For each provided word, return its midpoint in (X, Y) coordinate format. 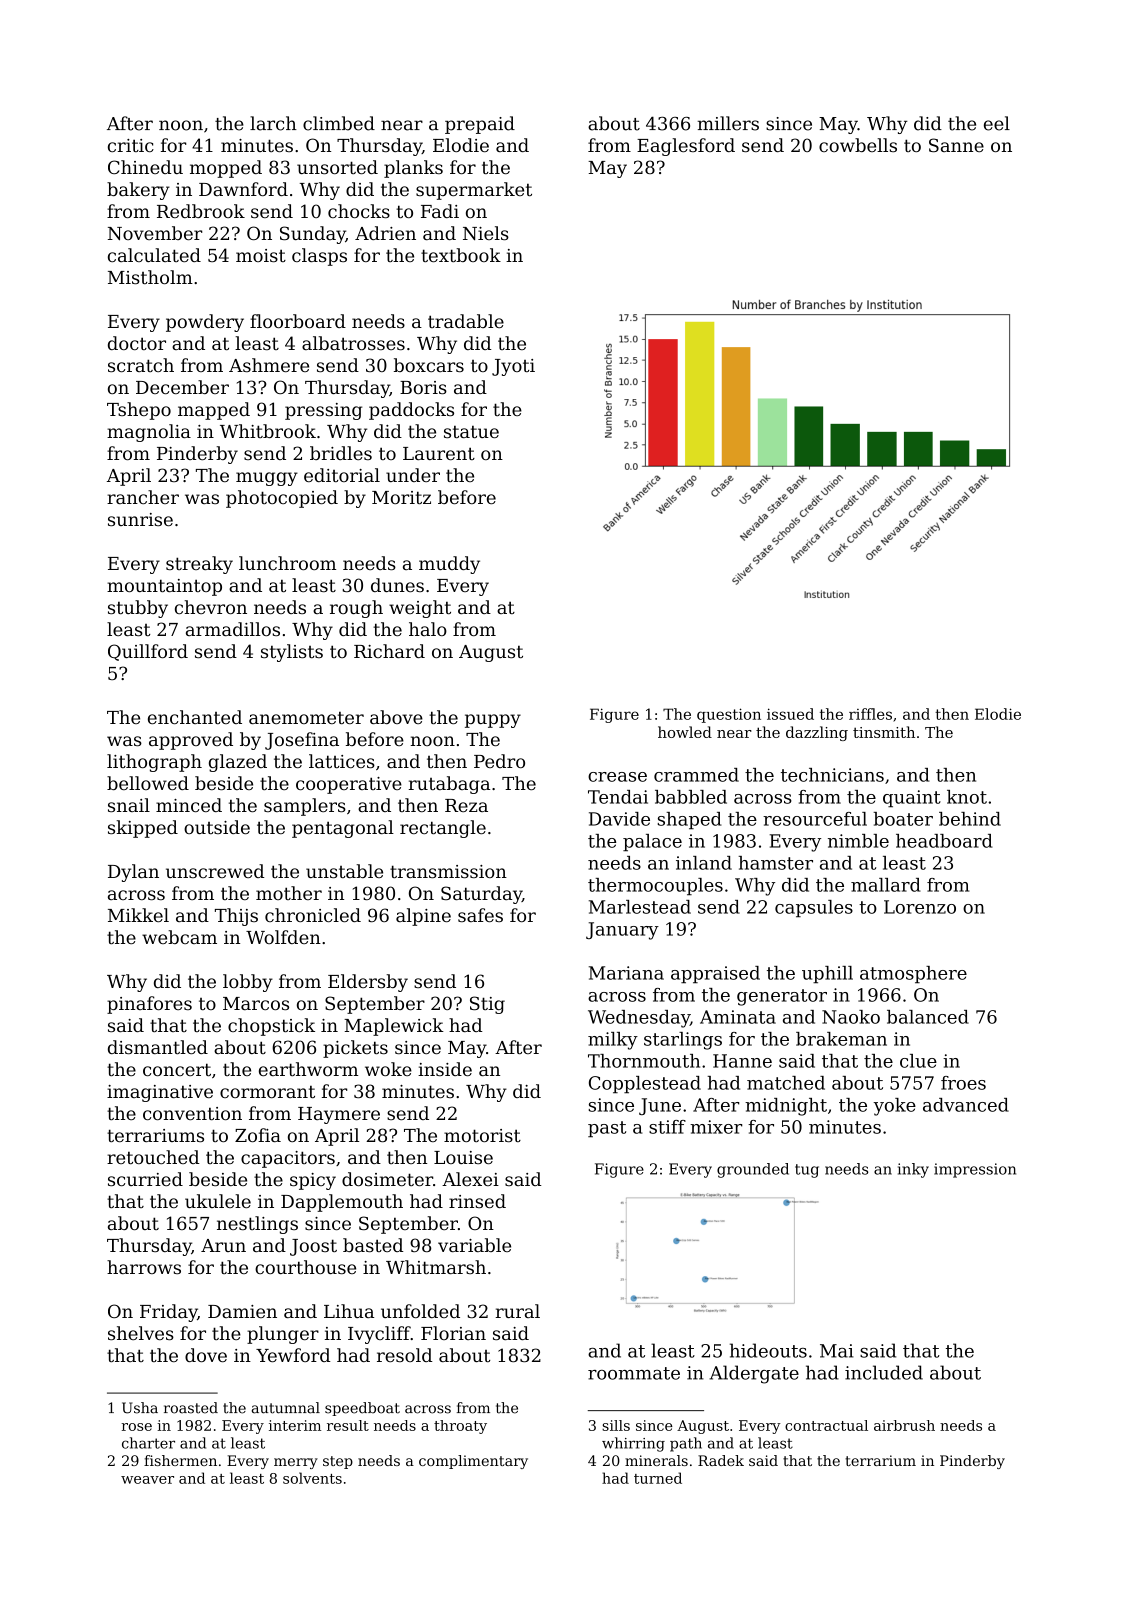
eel (997, 123)
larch (273, 123)
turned (658, 1478)
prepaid (480, 125)
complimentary (473, 1462)
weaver (147, 1480)
